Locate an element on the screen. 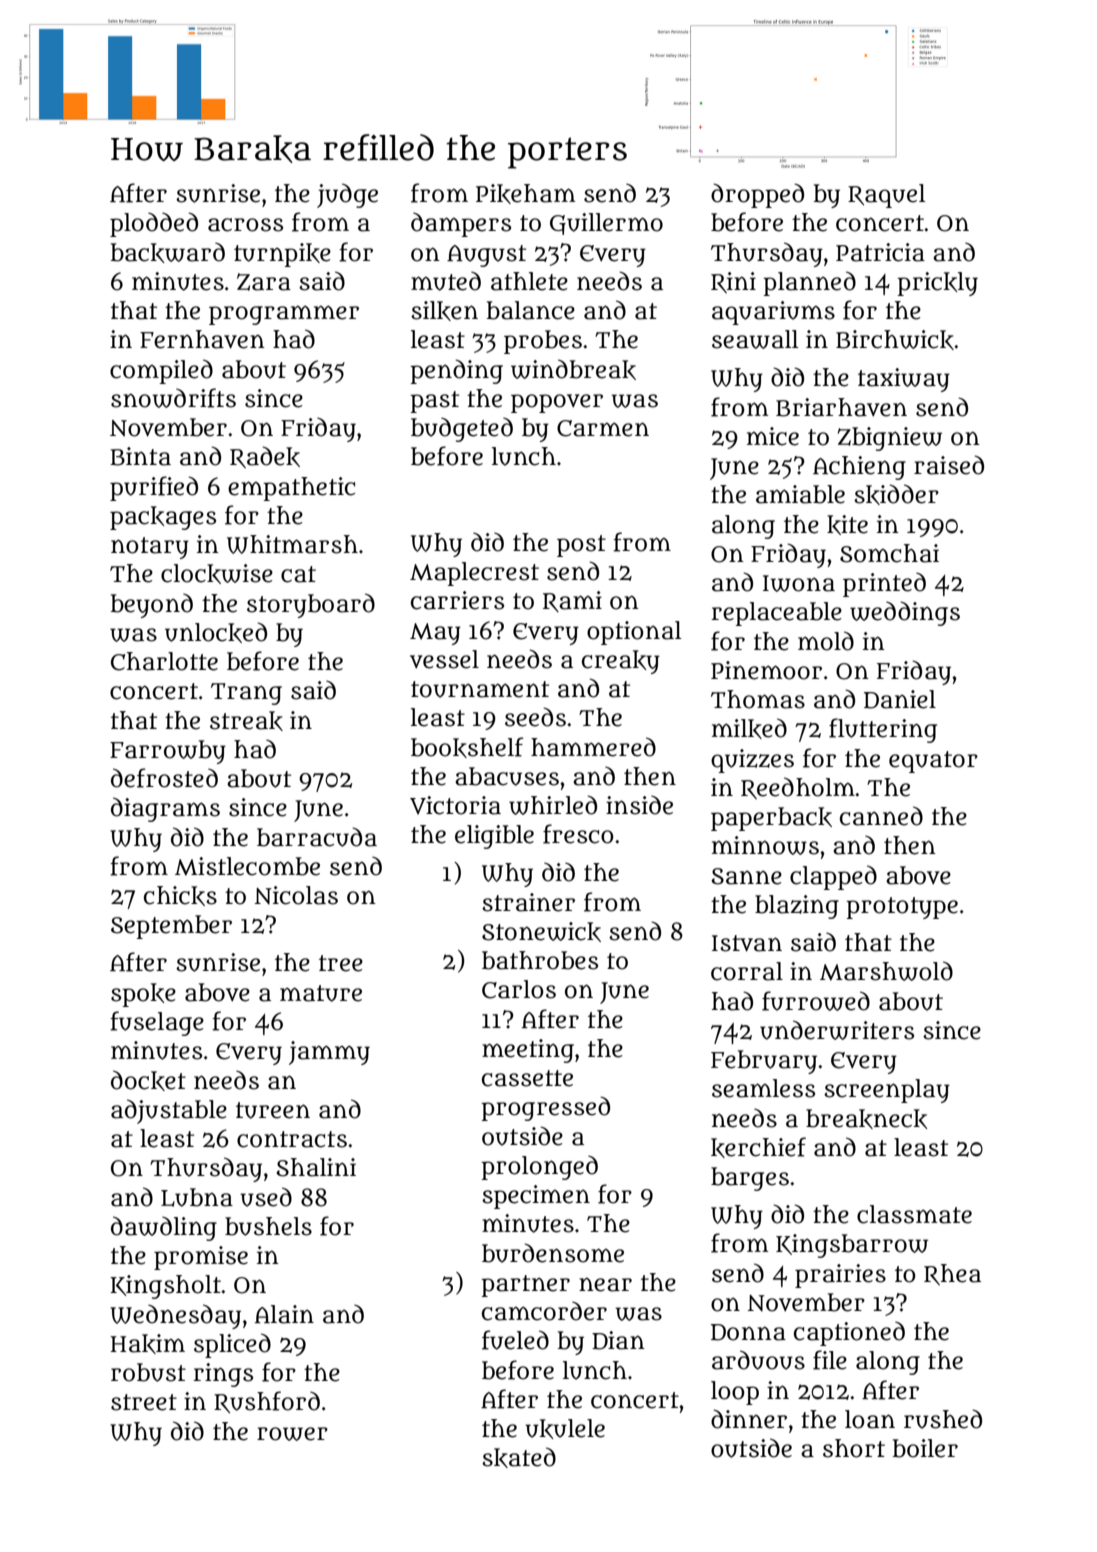 The image size is (1097, 1552). dropped is located at coordinates (757, 195).
